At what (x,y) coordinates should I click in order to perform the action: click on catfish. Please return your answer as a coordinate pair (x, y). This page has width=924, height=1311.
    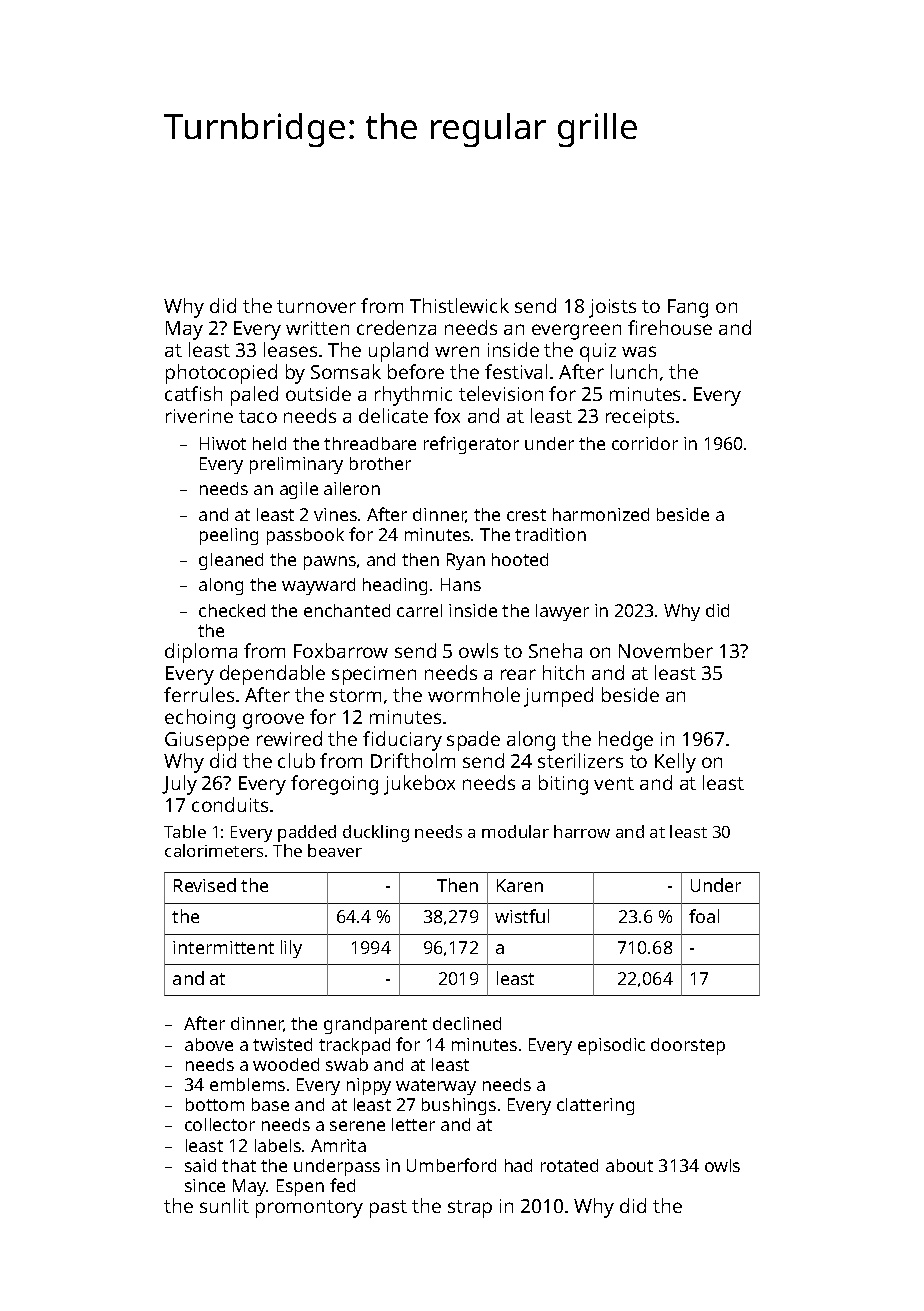
    Looking at the image, I should click on (193, 393).
